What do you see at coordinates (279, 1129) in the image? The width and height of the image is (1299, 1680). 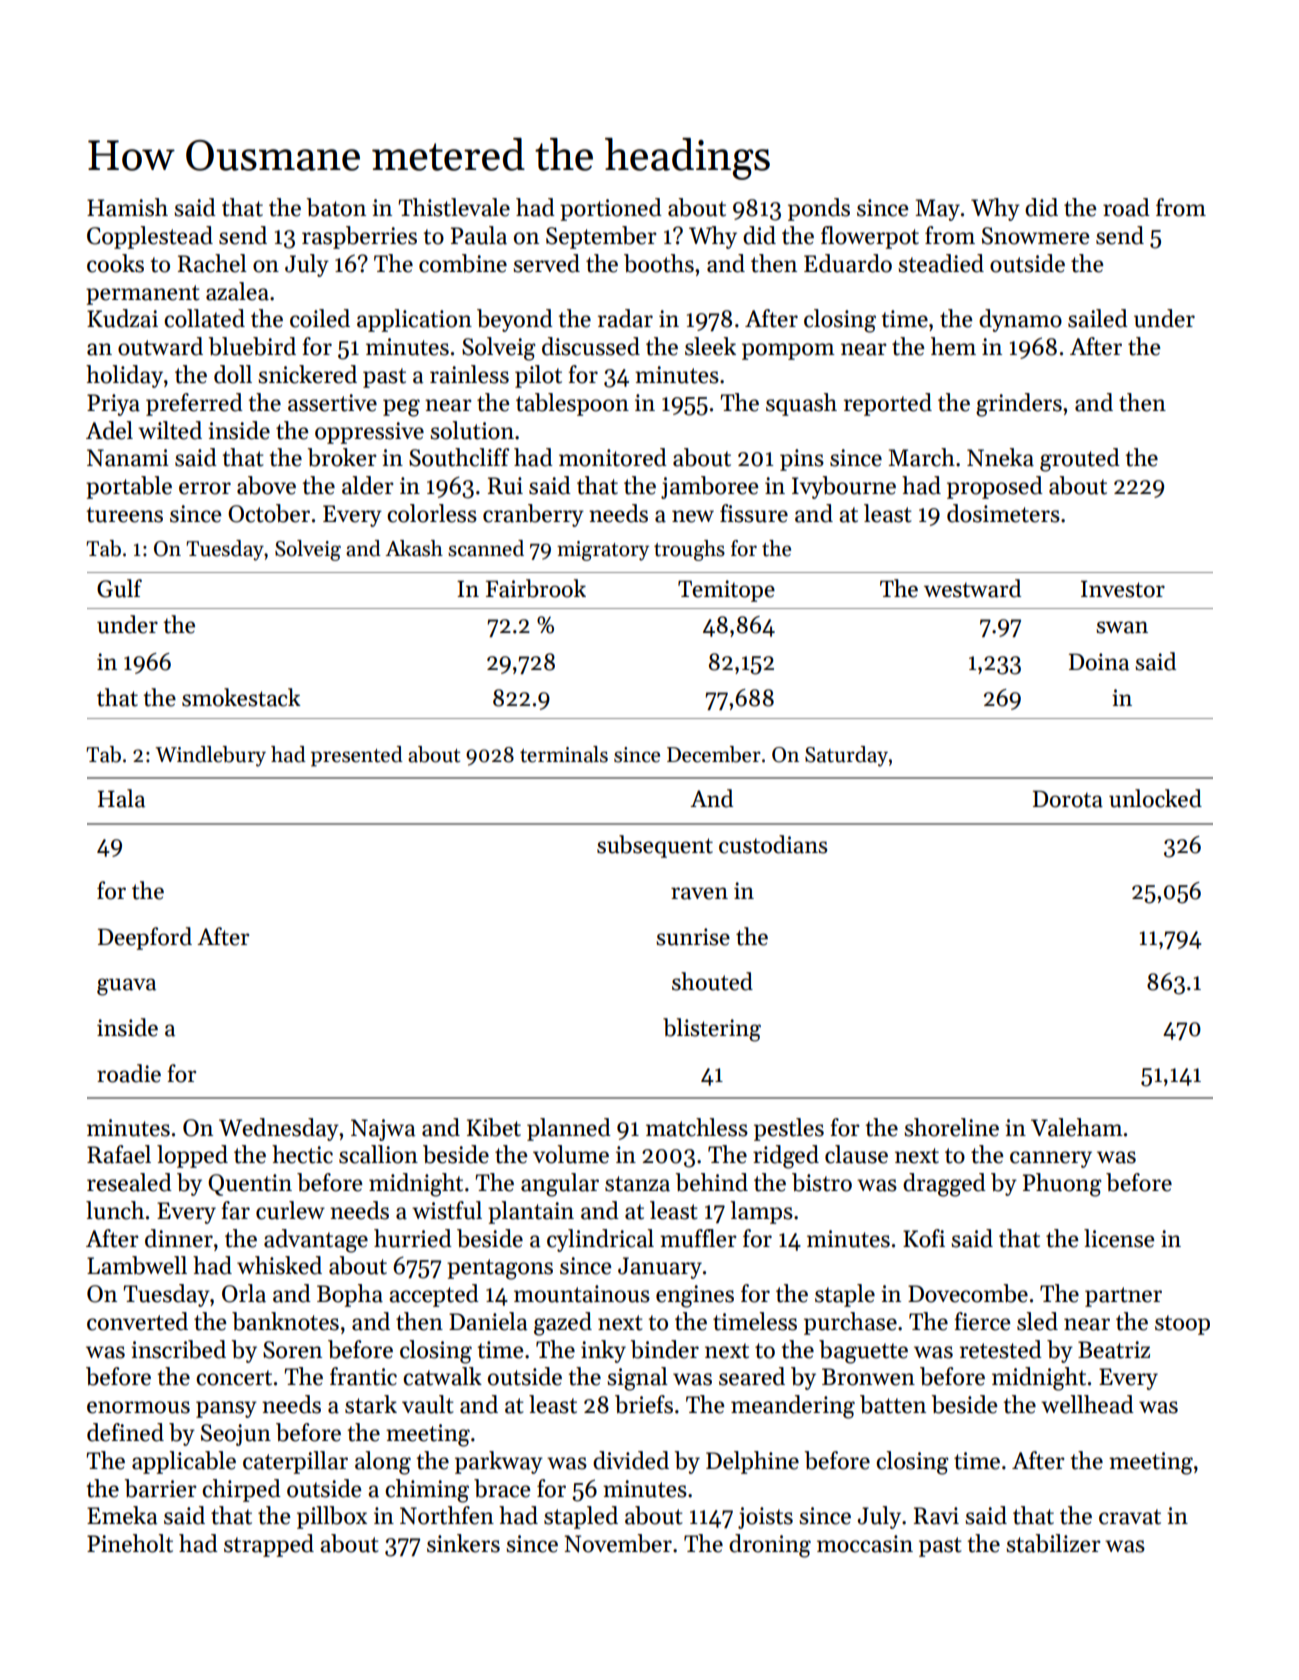 I see `Wednesday` at bounding box center [279, 1129].
